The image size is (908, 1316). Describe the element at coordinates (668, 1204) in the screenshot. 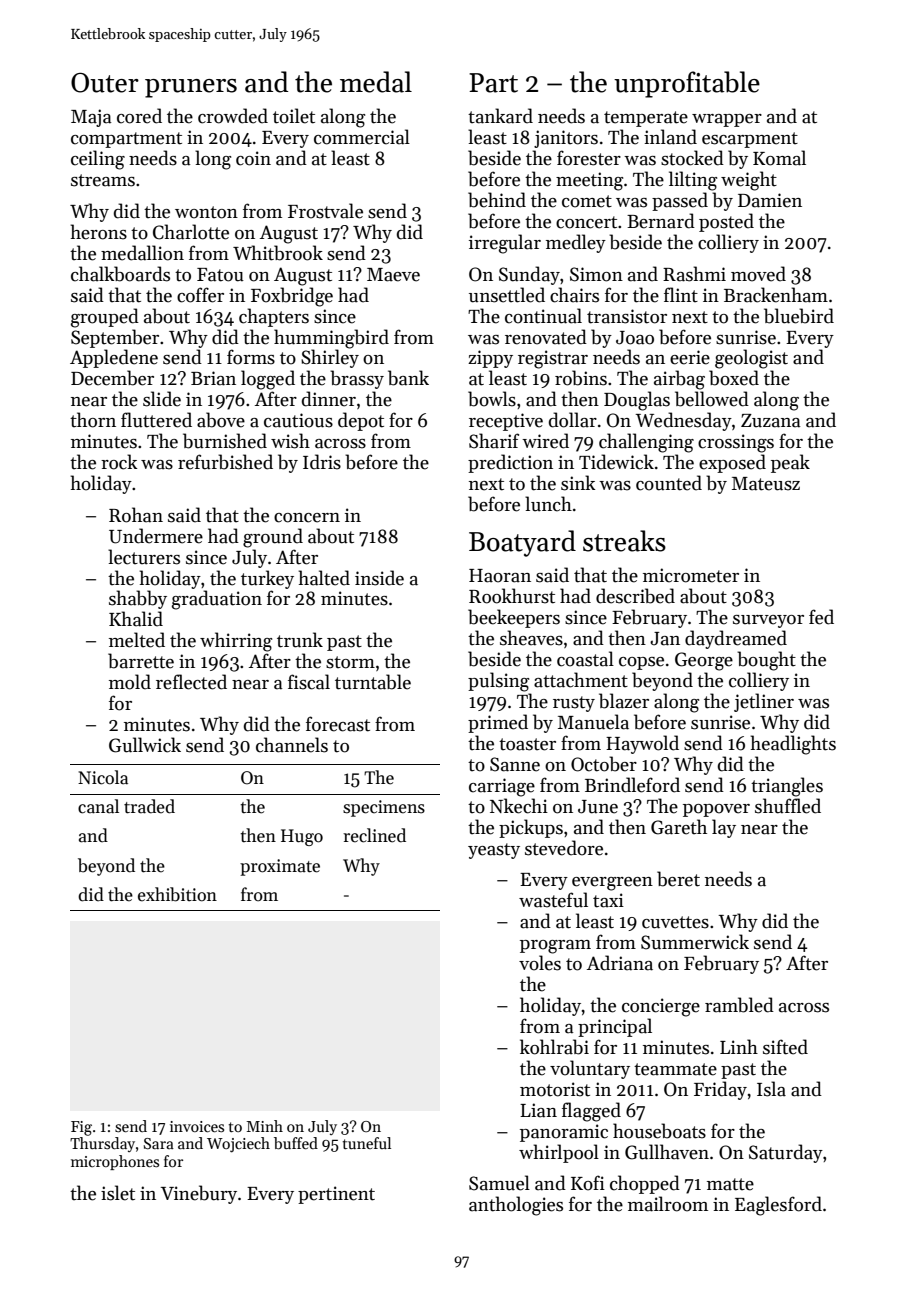

I see `mailroom` at that location.
